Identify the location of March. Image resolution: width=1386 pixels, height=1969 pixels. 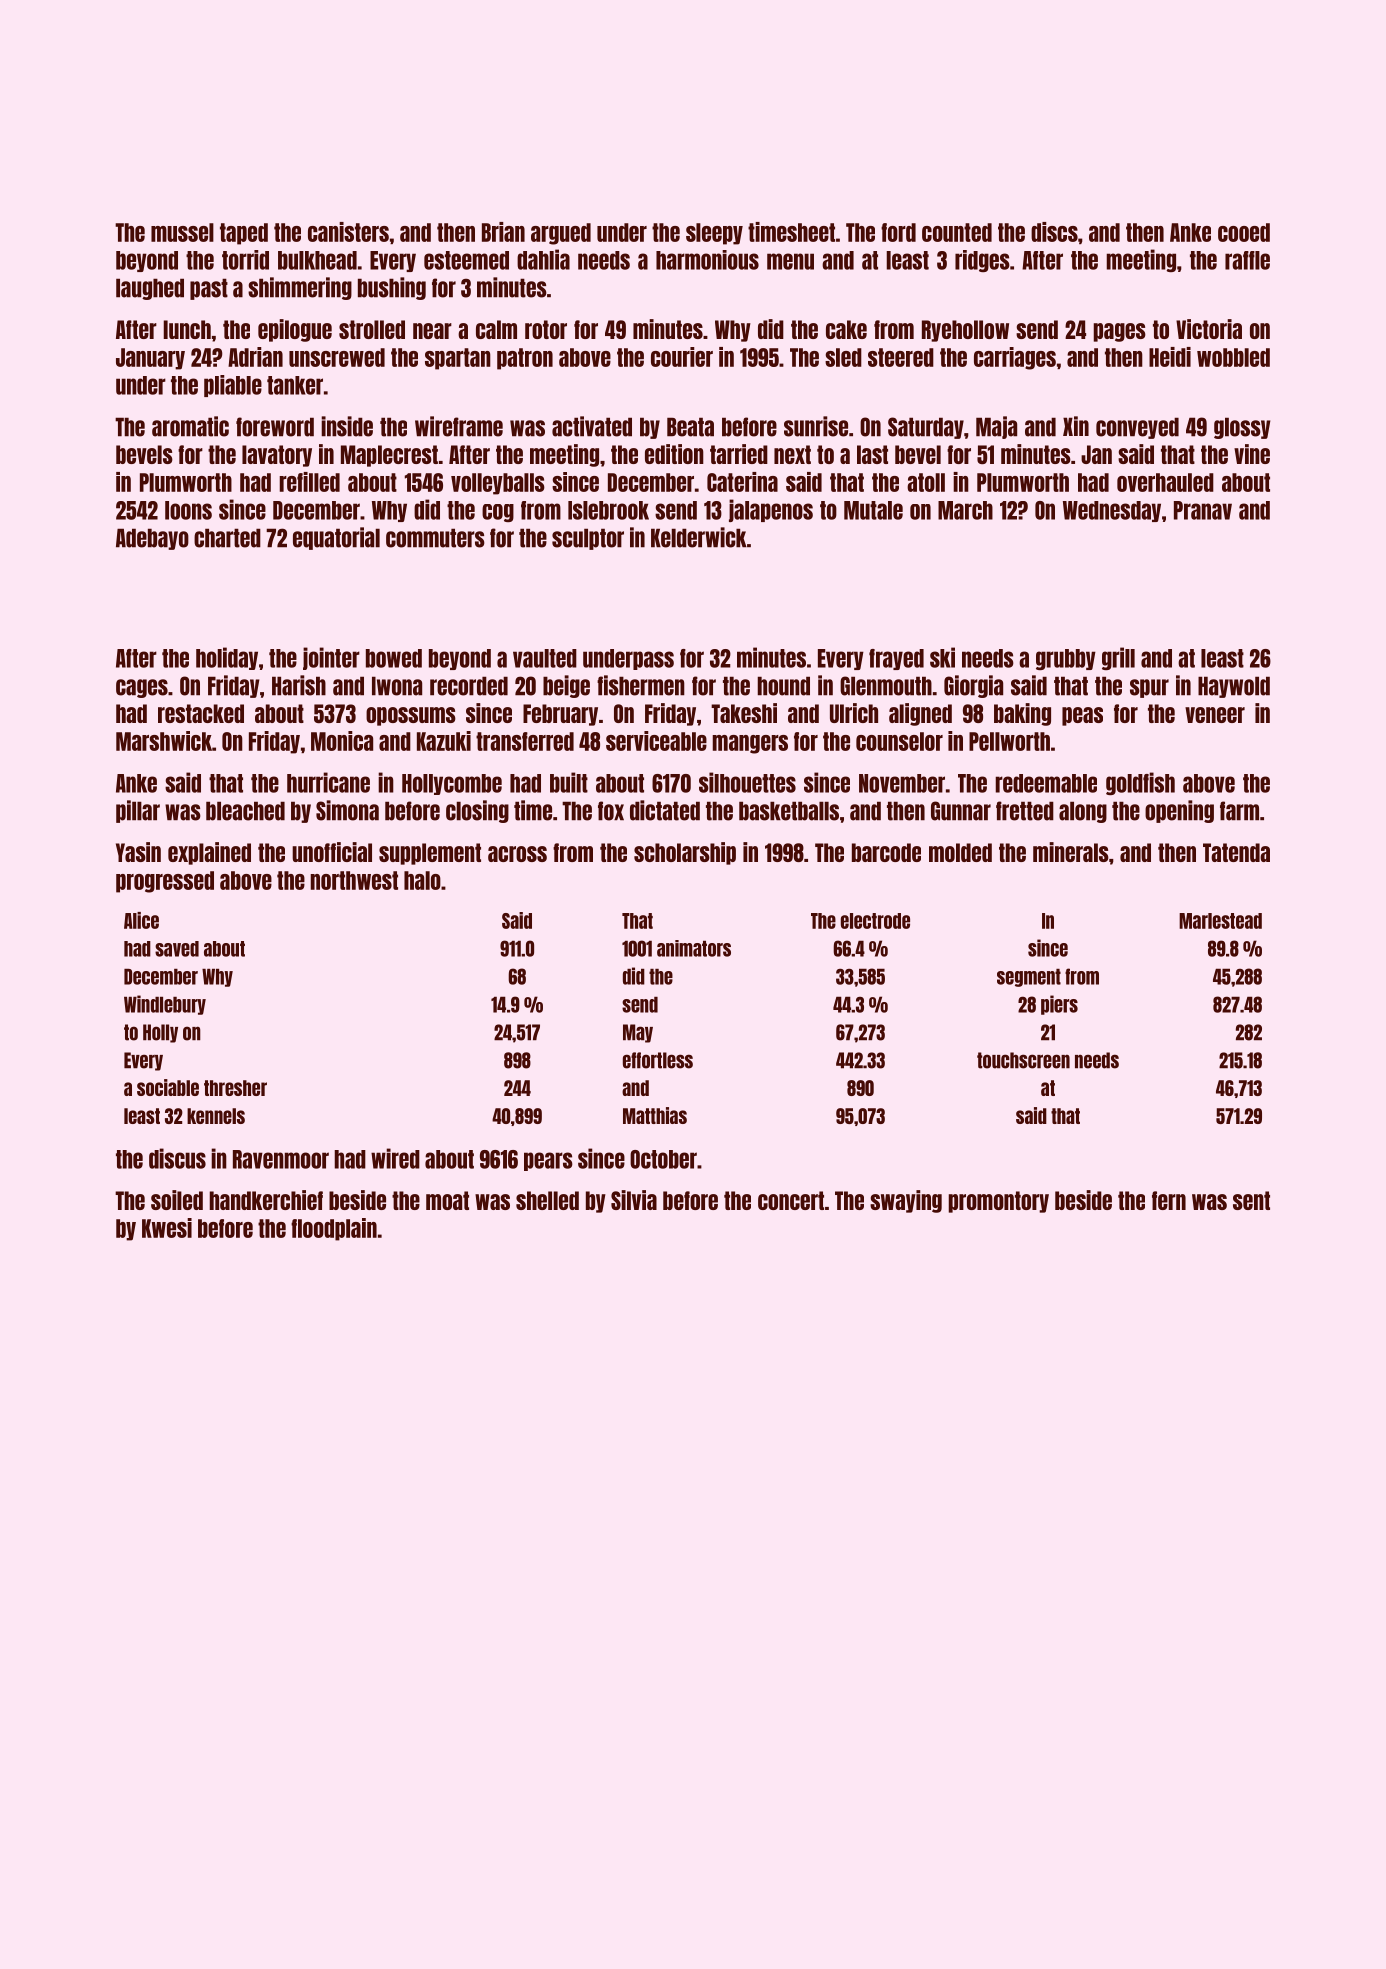
(965, 510).
